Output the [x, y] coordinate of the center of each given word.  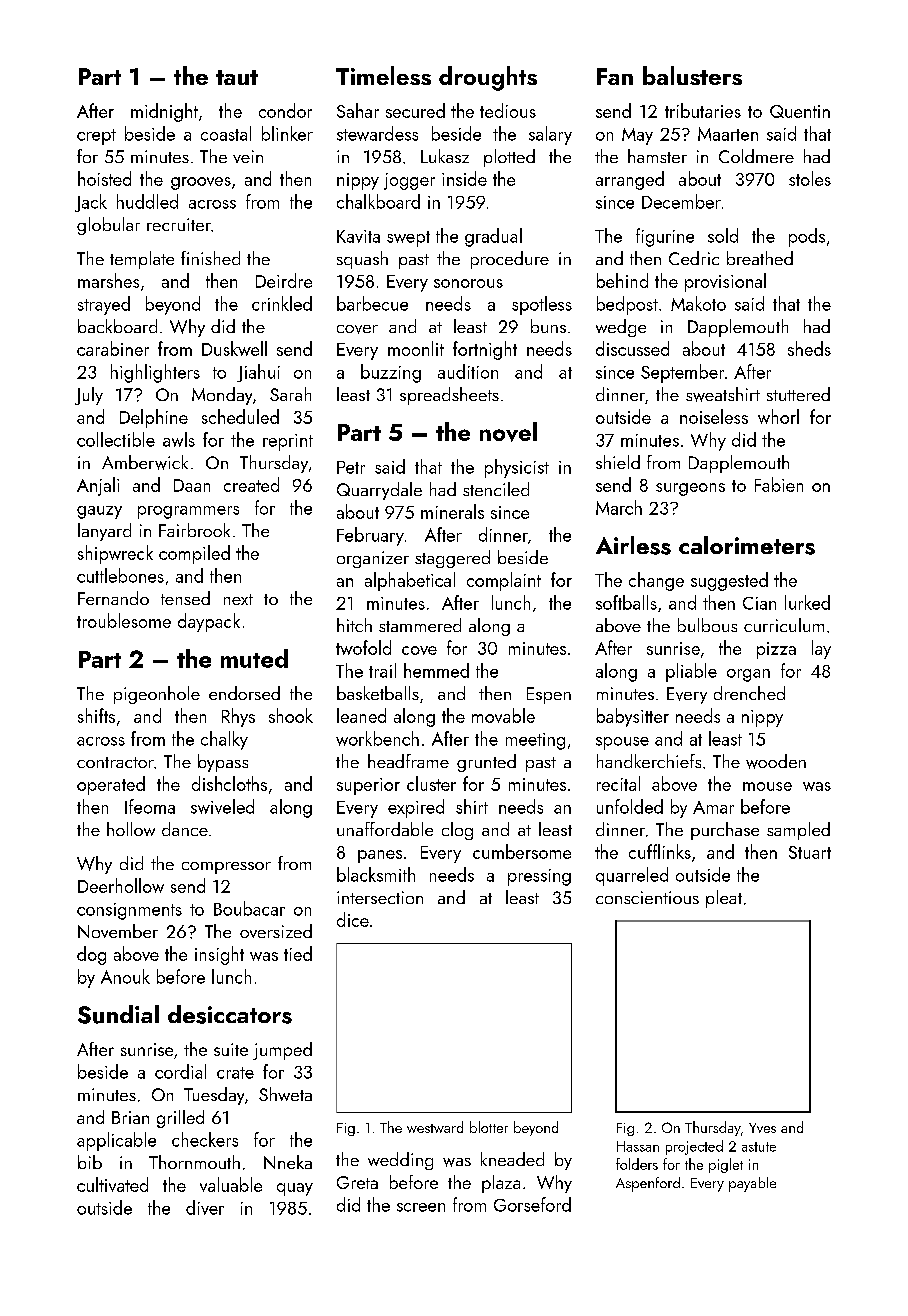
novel [508, 432]
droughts [488, 78]
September [682, 373]
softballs [626, 602]
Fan [615, 76]
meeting [535, 741]
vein [248, 156]
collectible [116, 439]
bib [90, 1162]
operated [111, 785]
